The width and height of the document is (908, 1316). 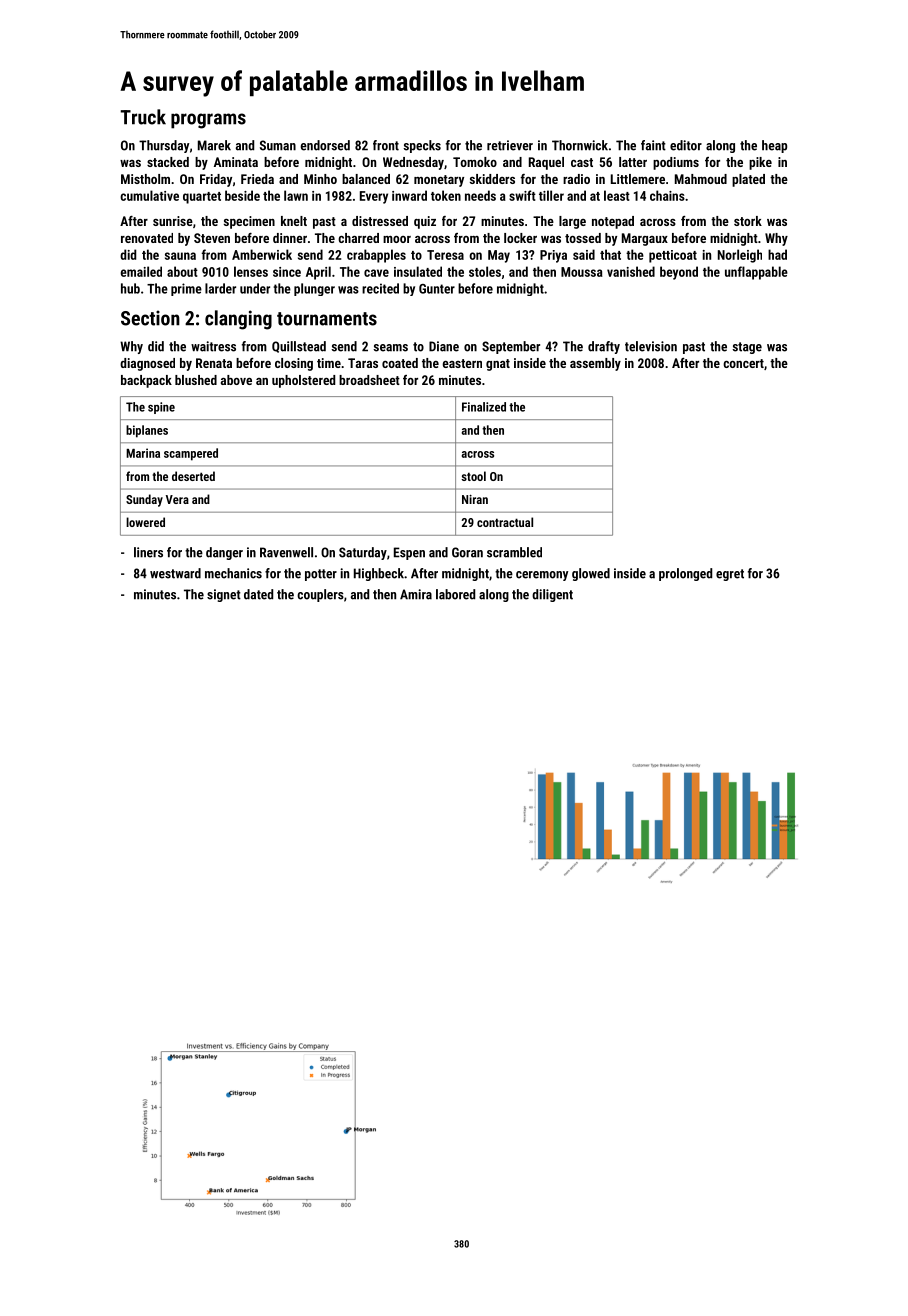 I want to click on closing, so click(x=294, y=364).
